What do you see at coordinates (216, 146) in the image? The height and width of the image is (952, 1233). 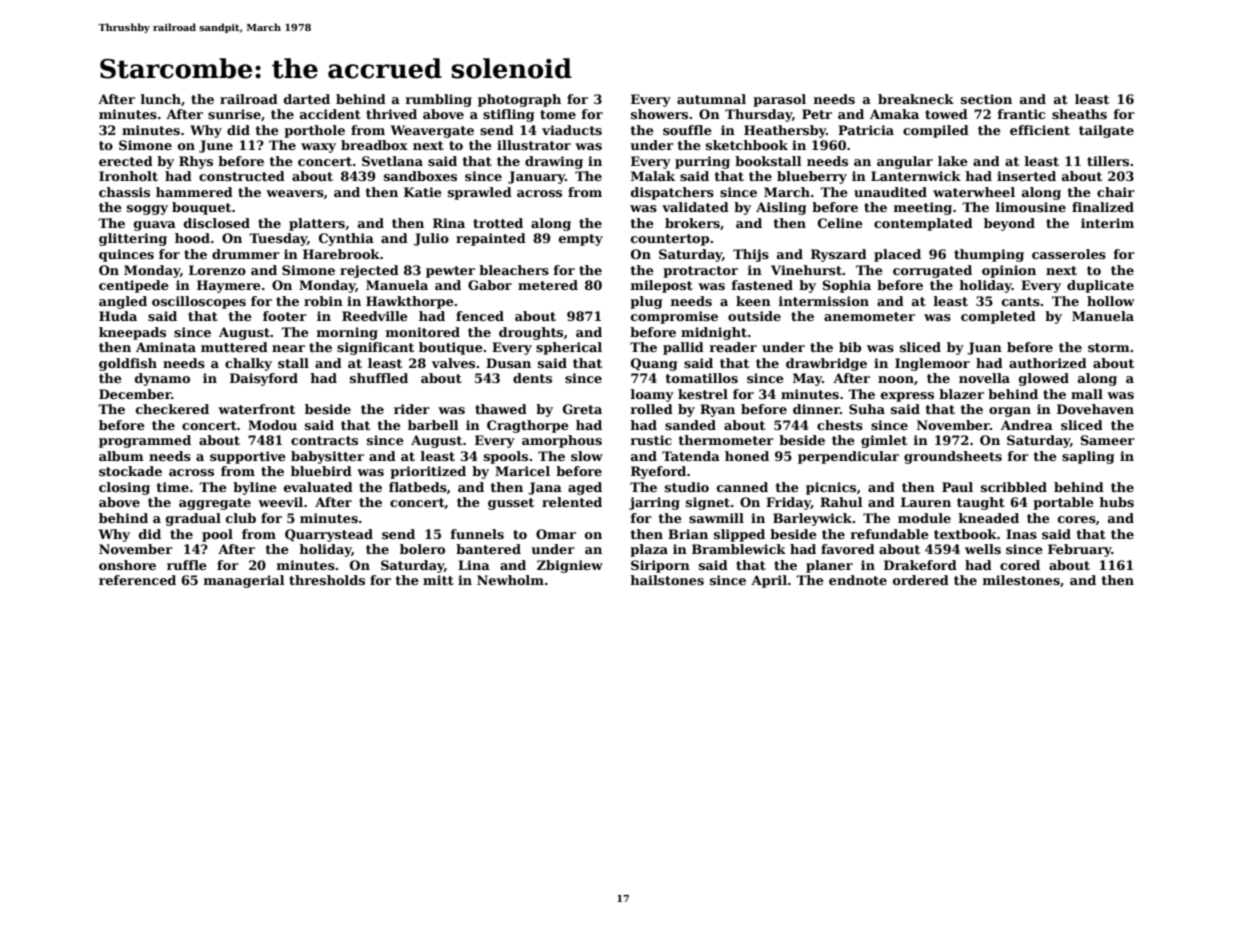 I see `June` at bounding box center [216, 146].
